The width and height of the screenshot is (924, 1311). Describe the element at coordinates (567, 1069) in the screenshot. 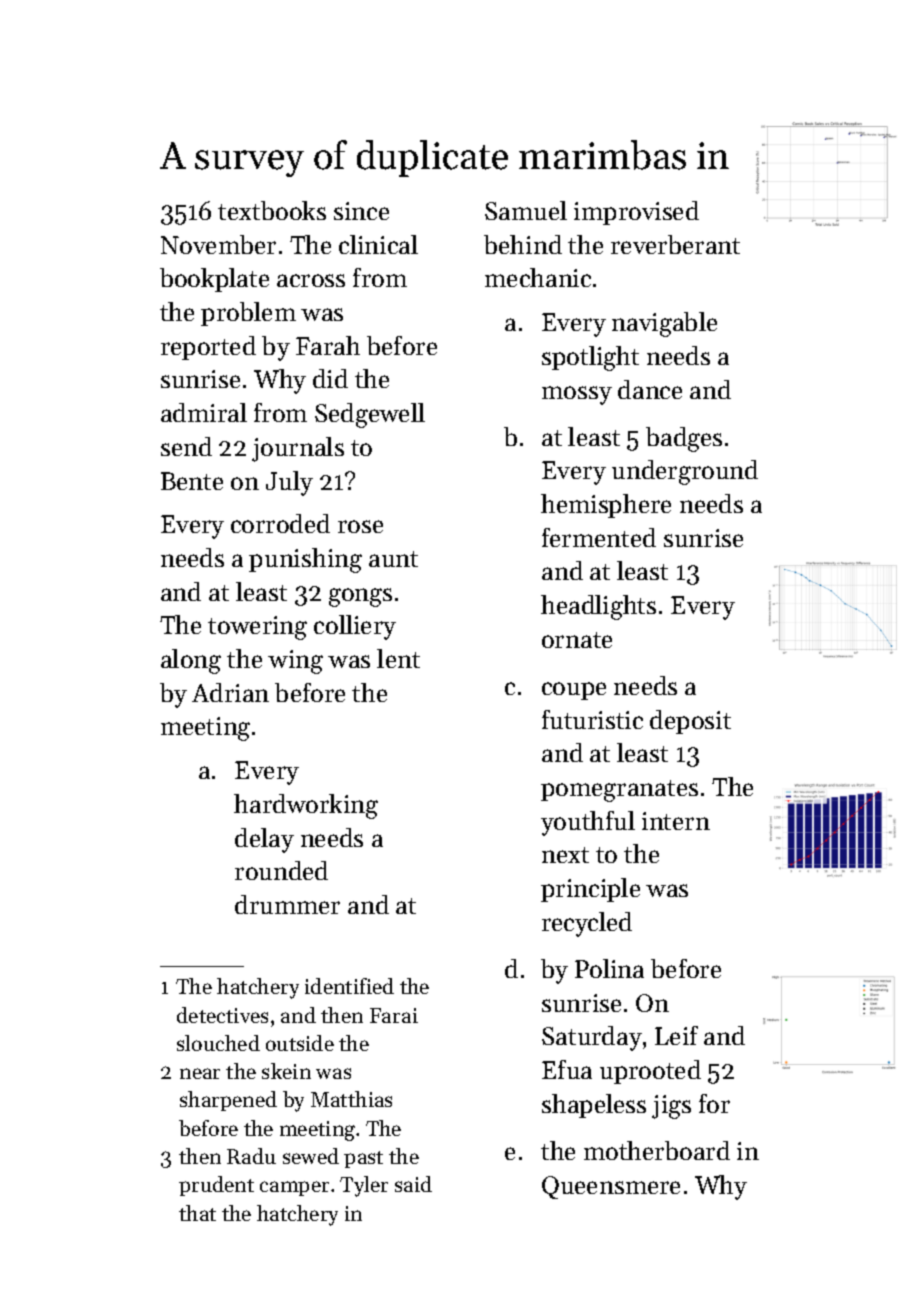

I see `Efua` at that location.
